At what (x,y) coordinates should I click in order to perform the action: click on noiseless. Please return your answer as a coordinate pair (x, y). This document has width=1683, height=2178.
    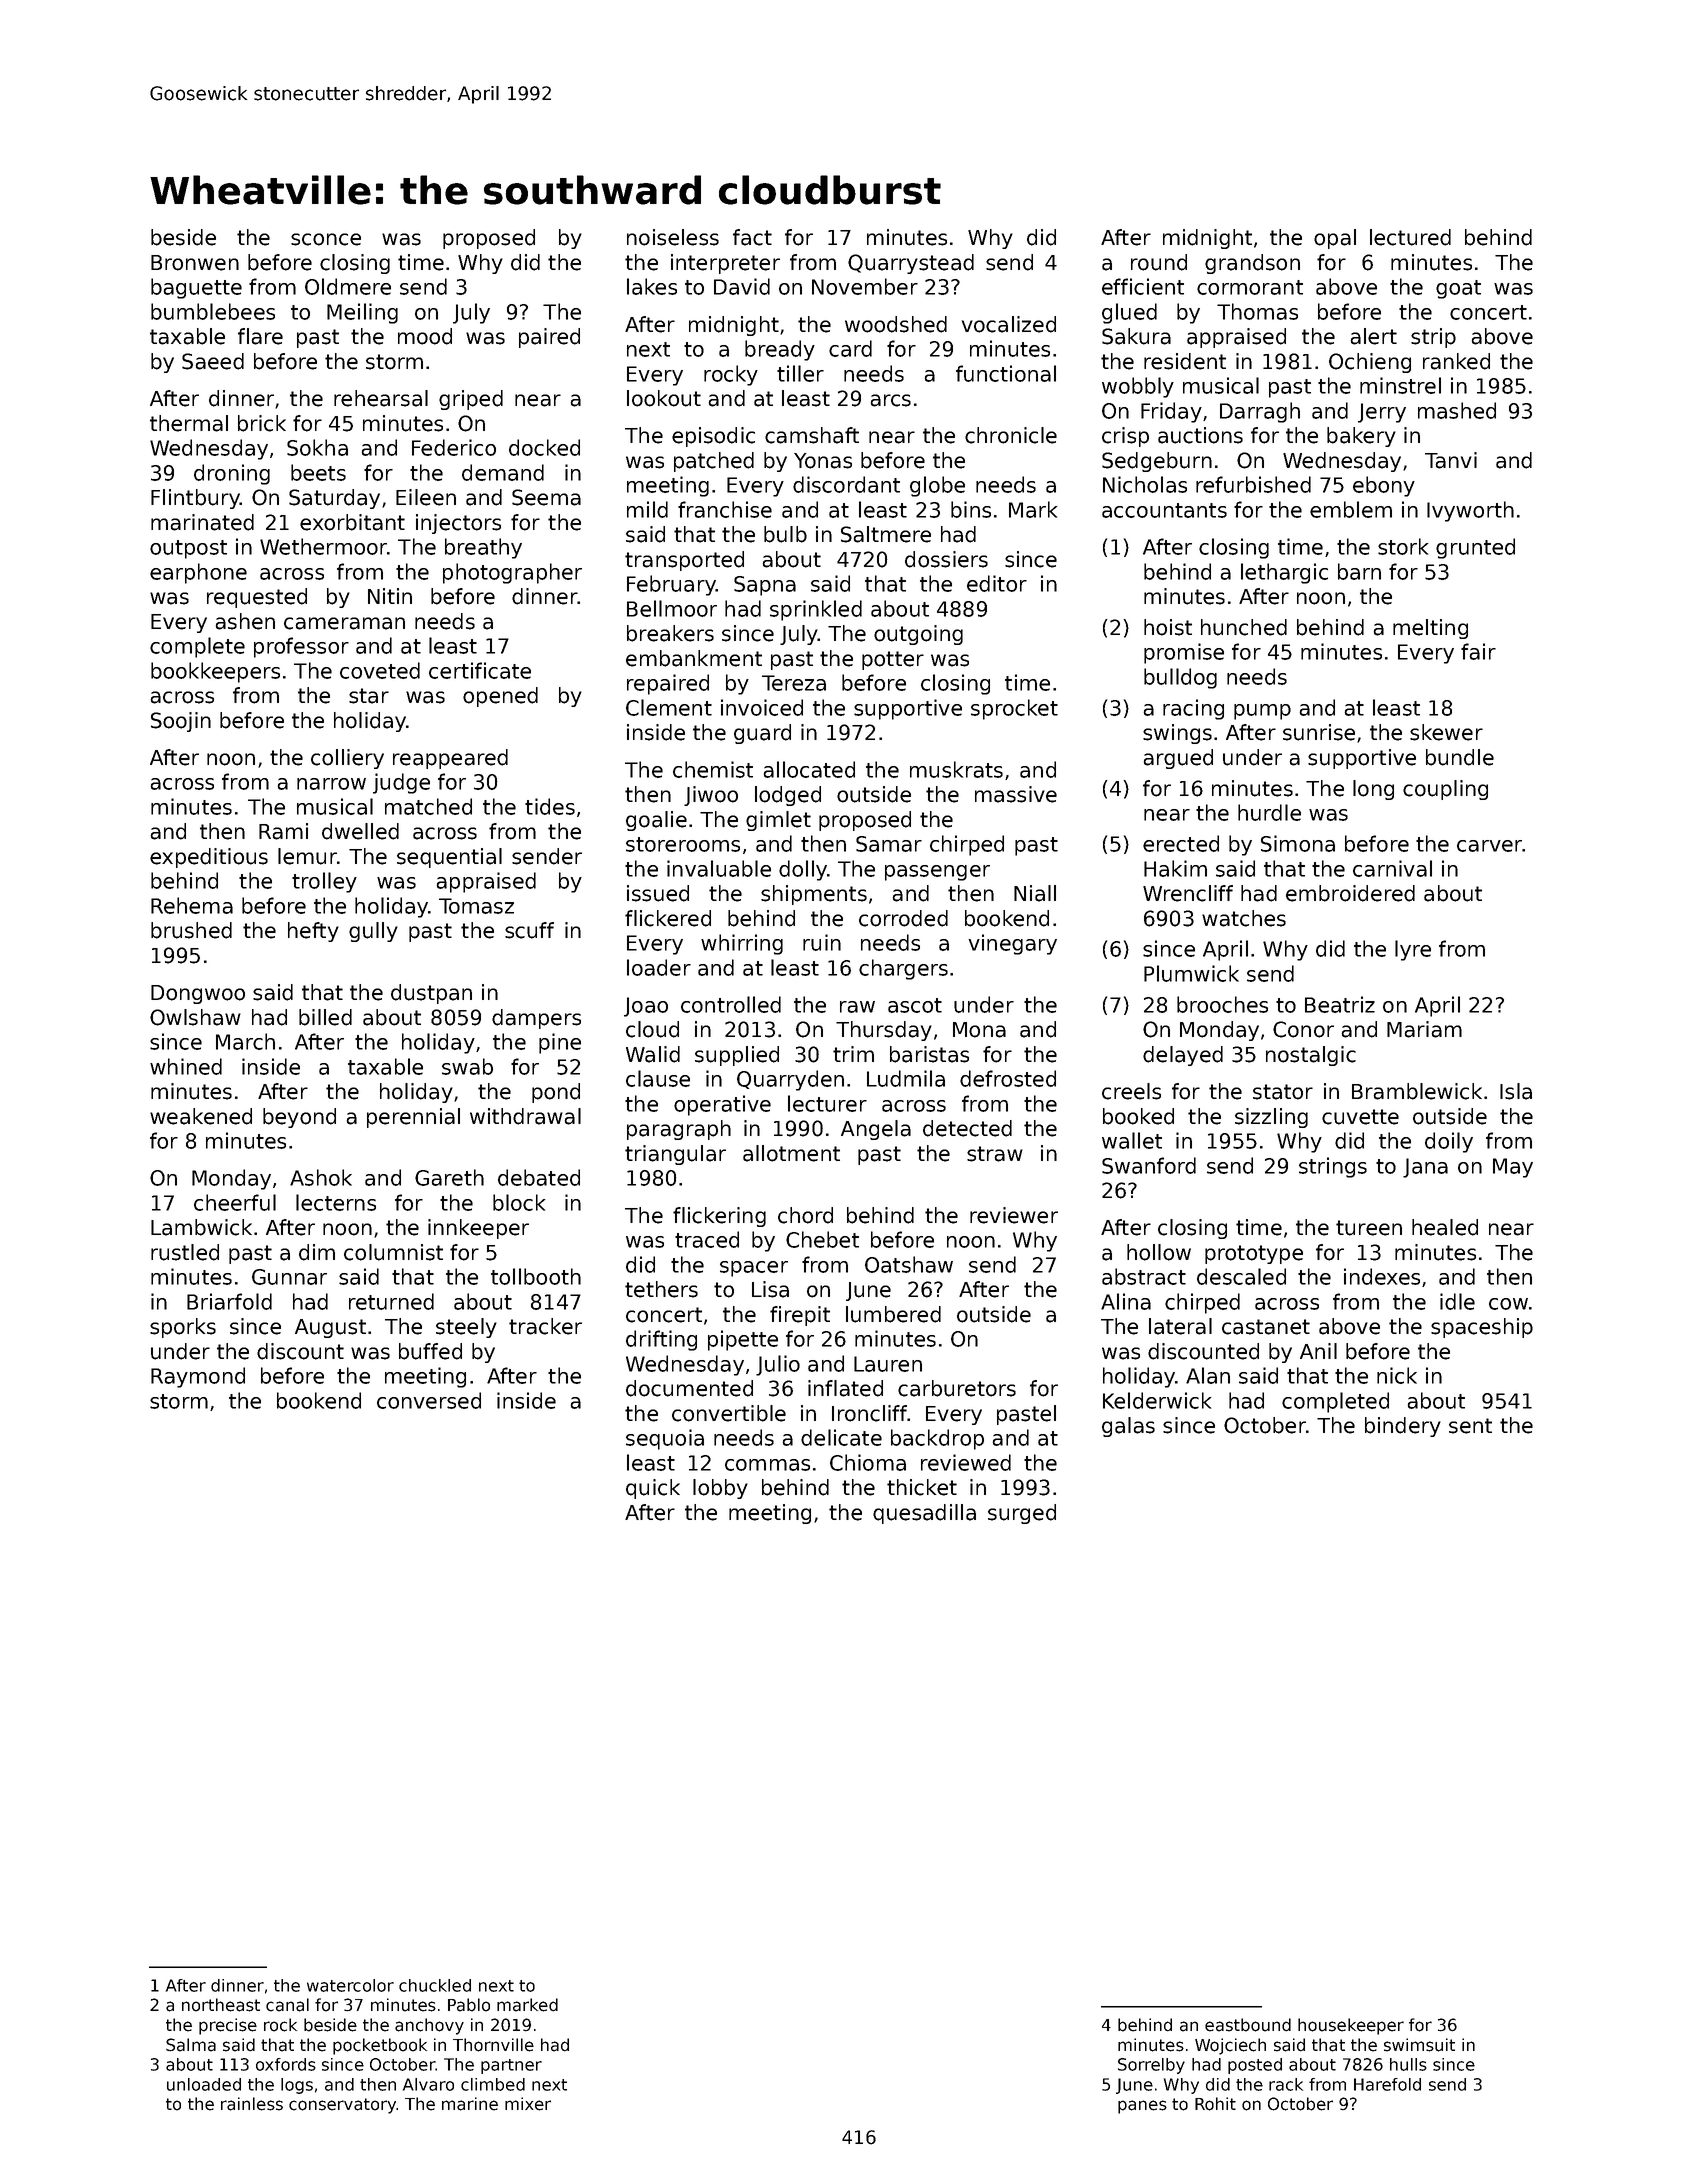
    Looking at the image, I should click on (673, 237).
